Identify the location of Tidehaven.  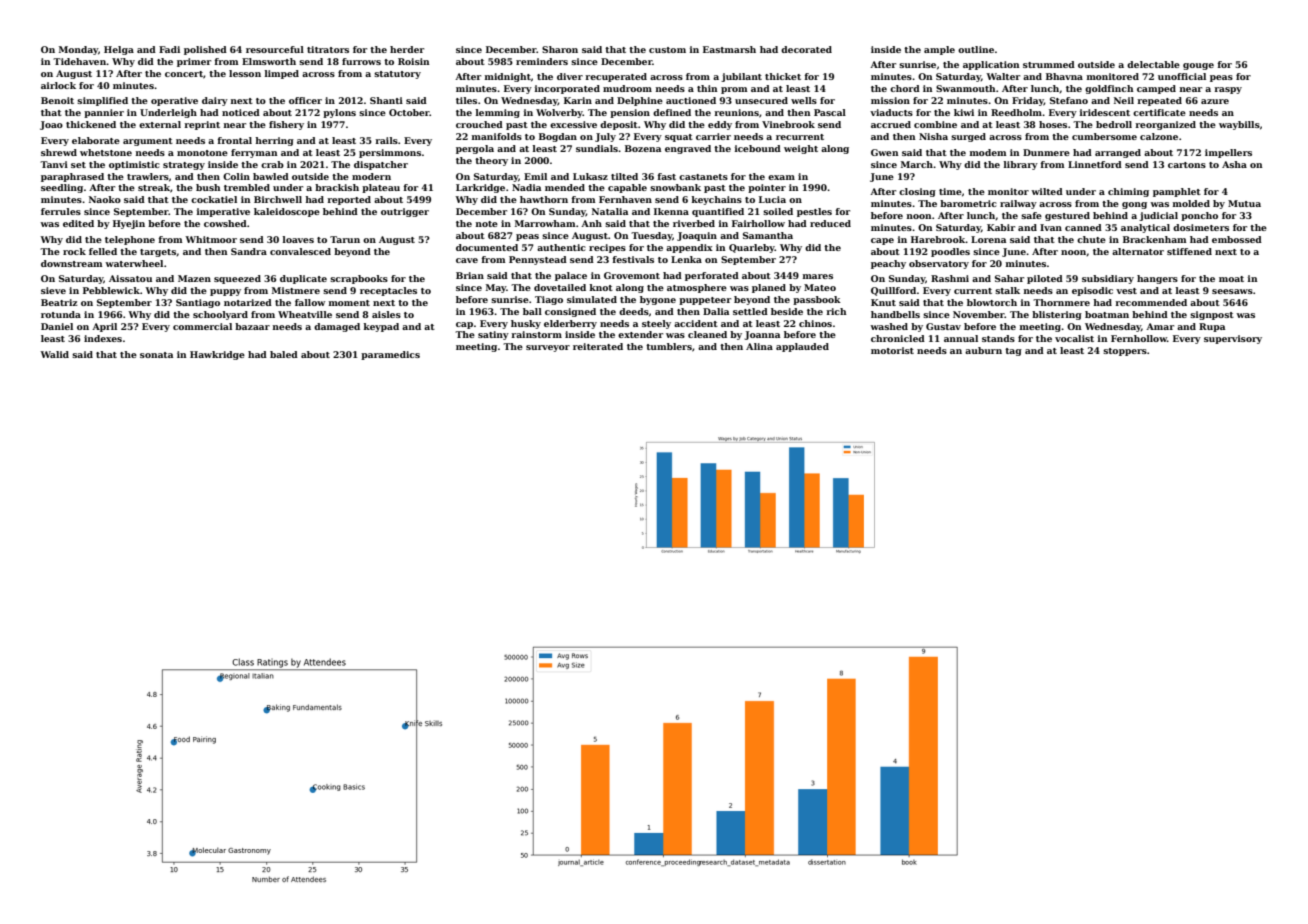
(80, 61).
